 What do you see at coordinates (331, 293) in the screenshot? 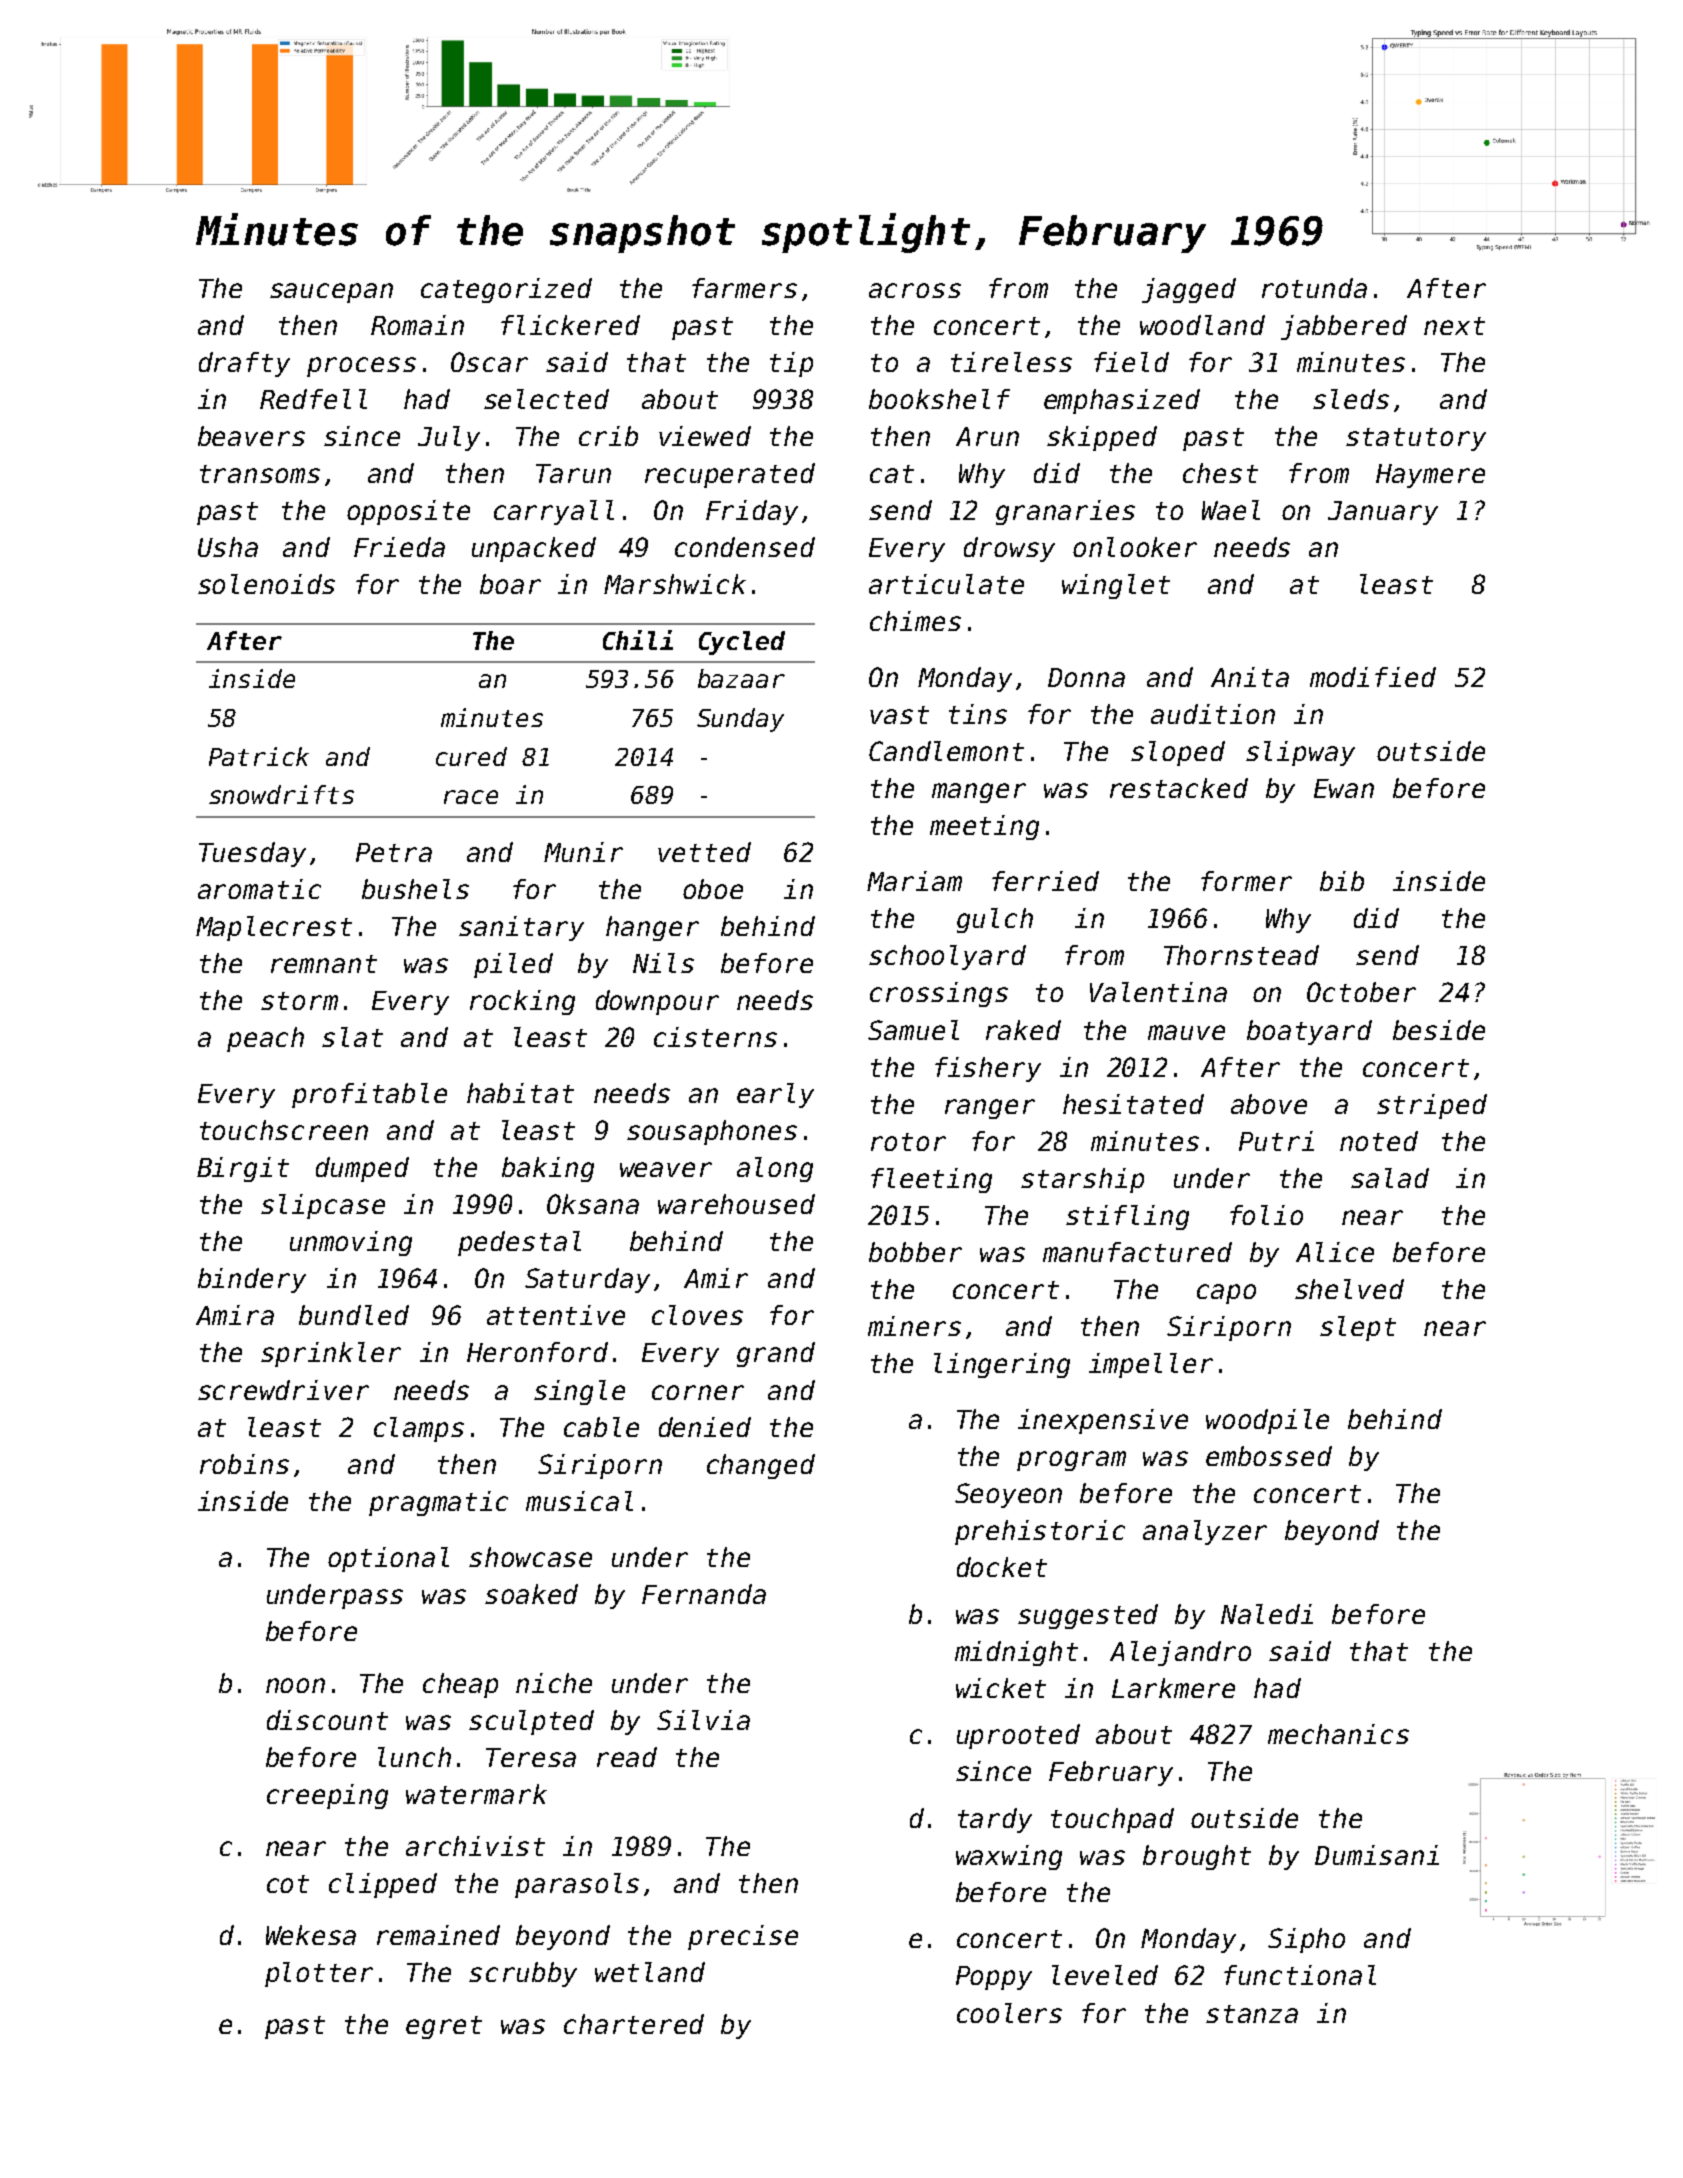
I see `saucepan` at bounding box center [331, 293].
